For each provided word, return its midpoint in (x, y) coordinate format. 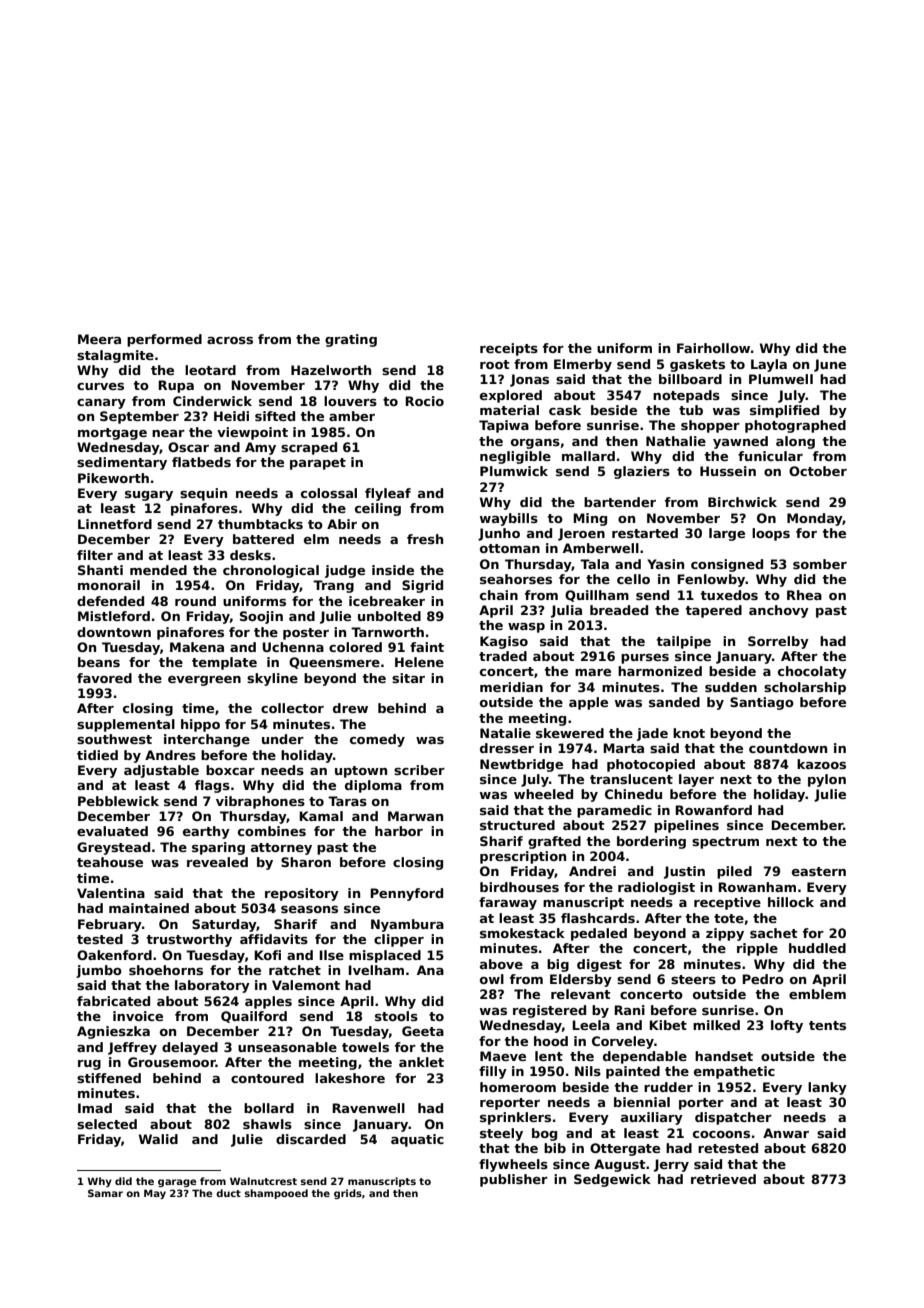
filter (95, 555)
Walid (158, 1139)
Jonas (529, 380)
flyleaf (388, 494)
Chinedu (633, 794)
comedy (377, 740)
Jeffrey (132, 1048)
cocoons (721, 1134)
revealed (217, 862)
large (727, 534)
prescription (523, 857)
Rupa (176, 386)
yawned (740, 442)
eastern (819, 871)
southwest (114, 739)
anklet (421, 1062)
